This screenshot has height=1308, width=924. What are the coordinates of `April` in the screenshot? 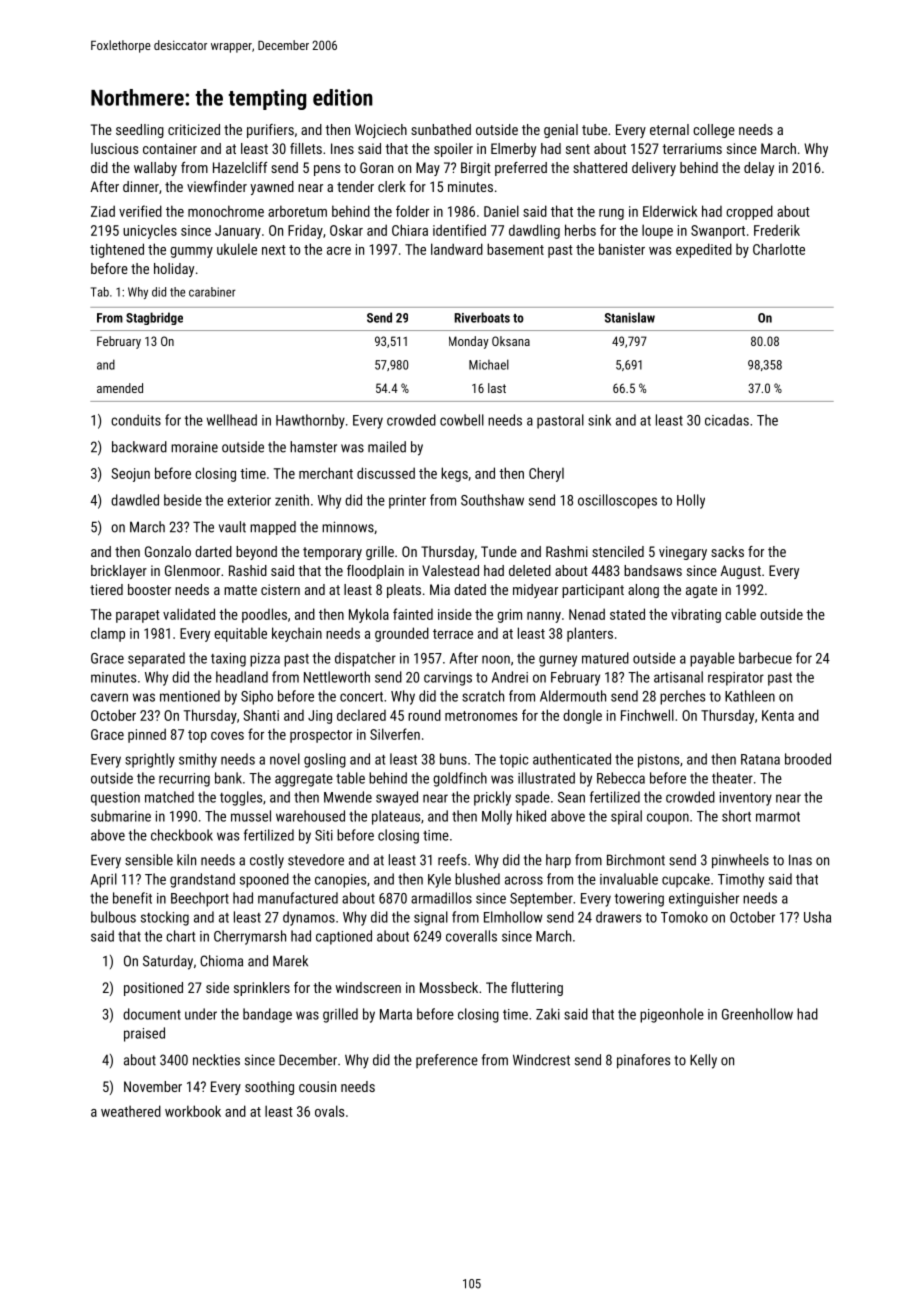 It's located at (104, 880).
